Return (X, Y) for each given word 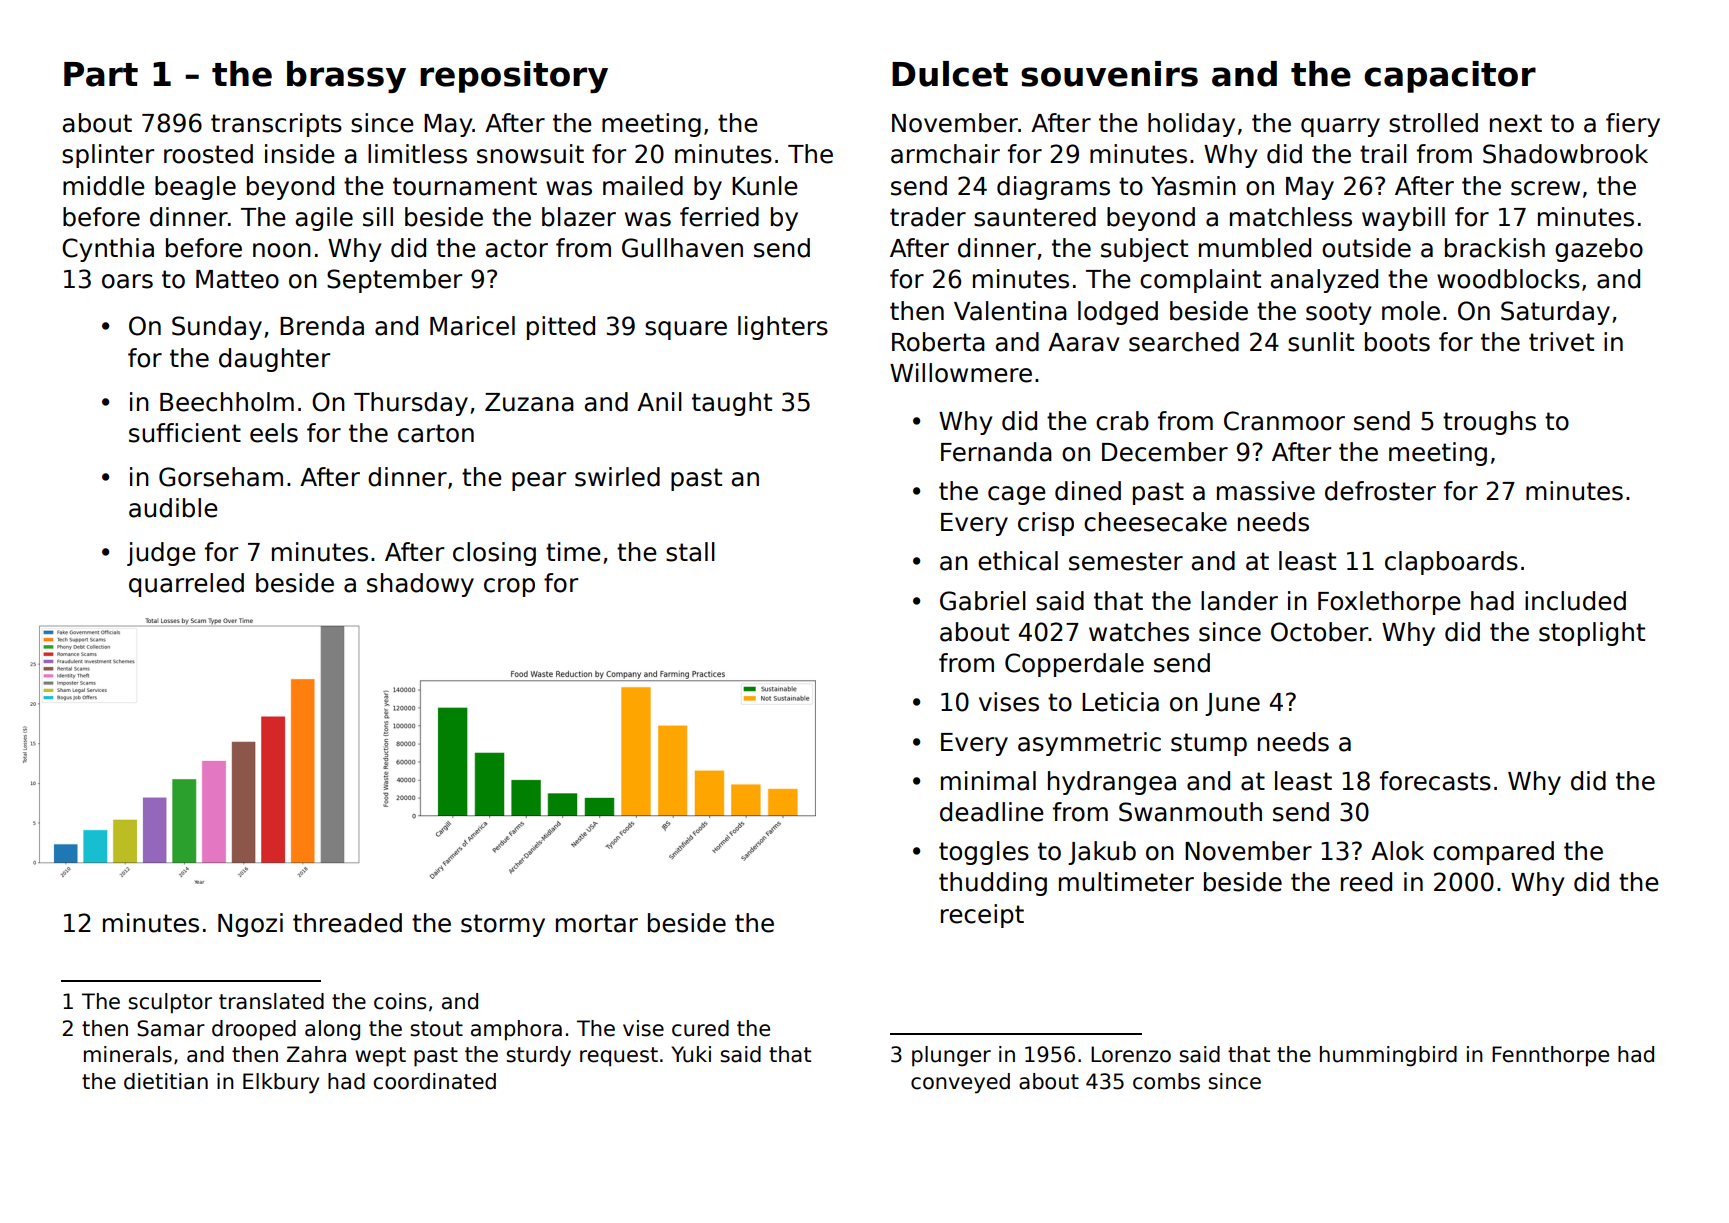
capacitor (1450, 77)
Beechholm (227, 402)
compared (1493, 853)
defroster (1380, 491)
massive (1266, 491)
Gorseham (221, 477)
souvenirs (1109, 74)
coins (400, 1001)
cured (700, 1028)
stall (690, 552)
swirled (617, 477)
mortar (597, 923)
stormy (503, 925)
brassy (346, 77)
